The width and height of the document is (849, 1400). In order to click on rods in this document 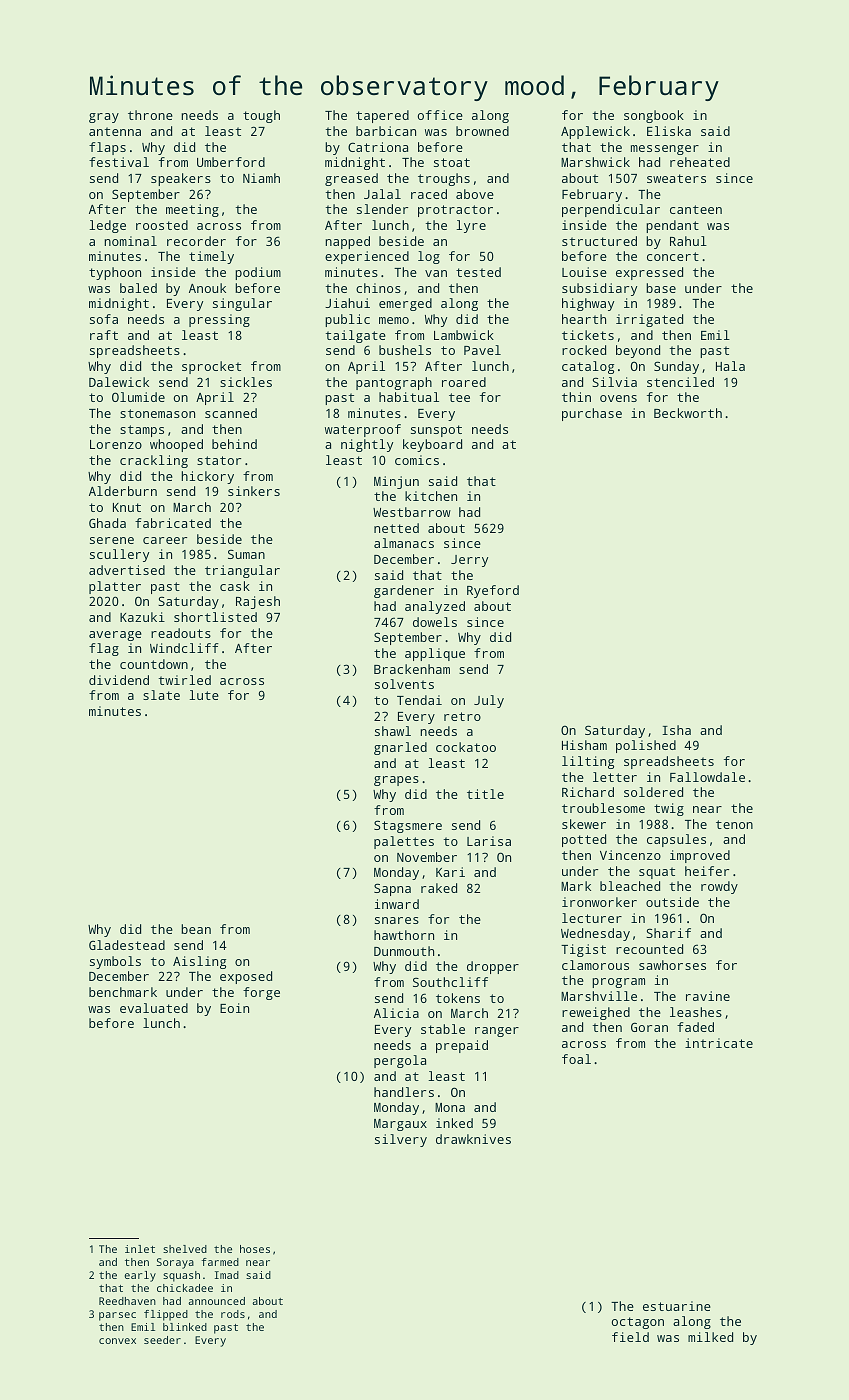, I will do `click(233, 1314)`.
